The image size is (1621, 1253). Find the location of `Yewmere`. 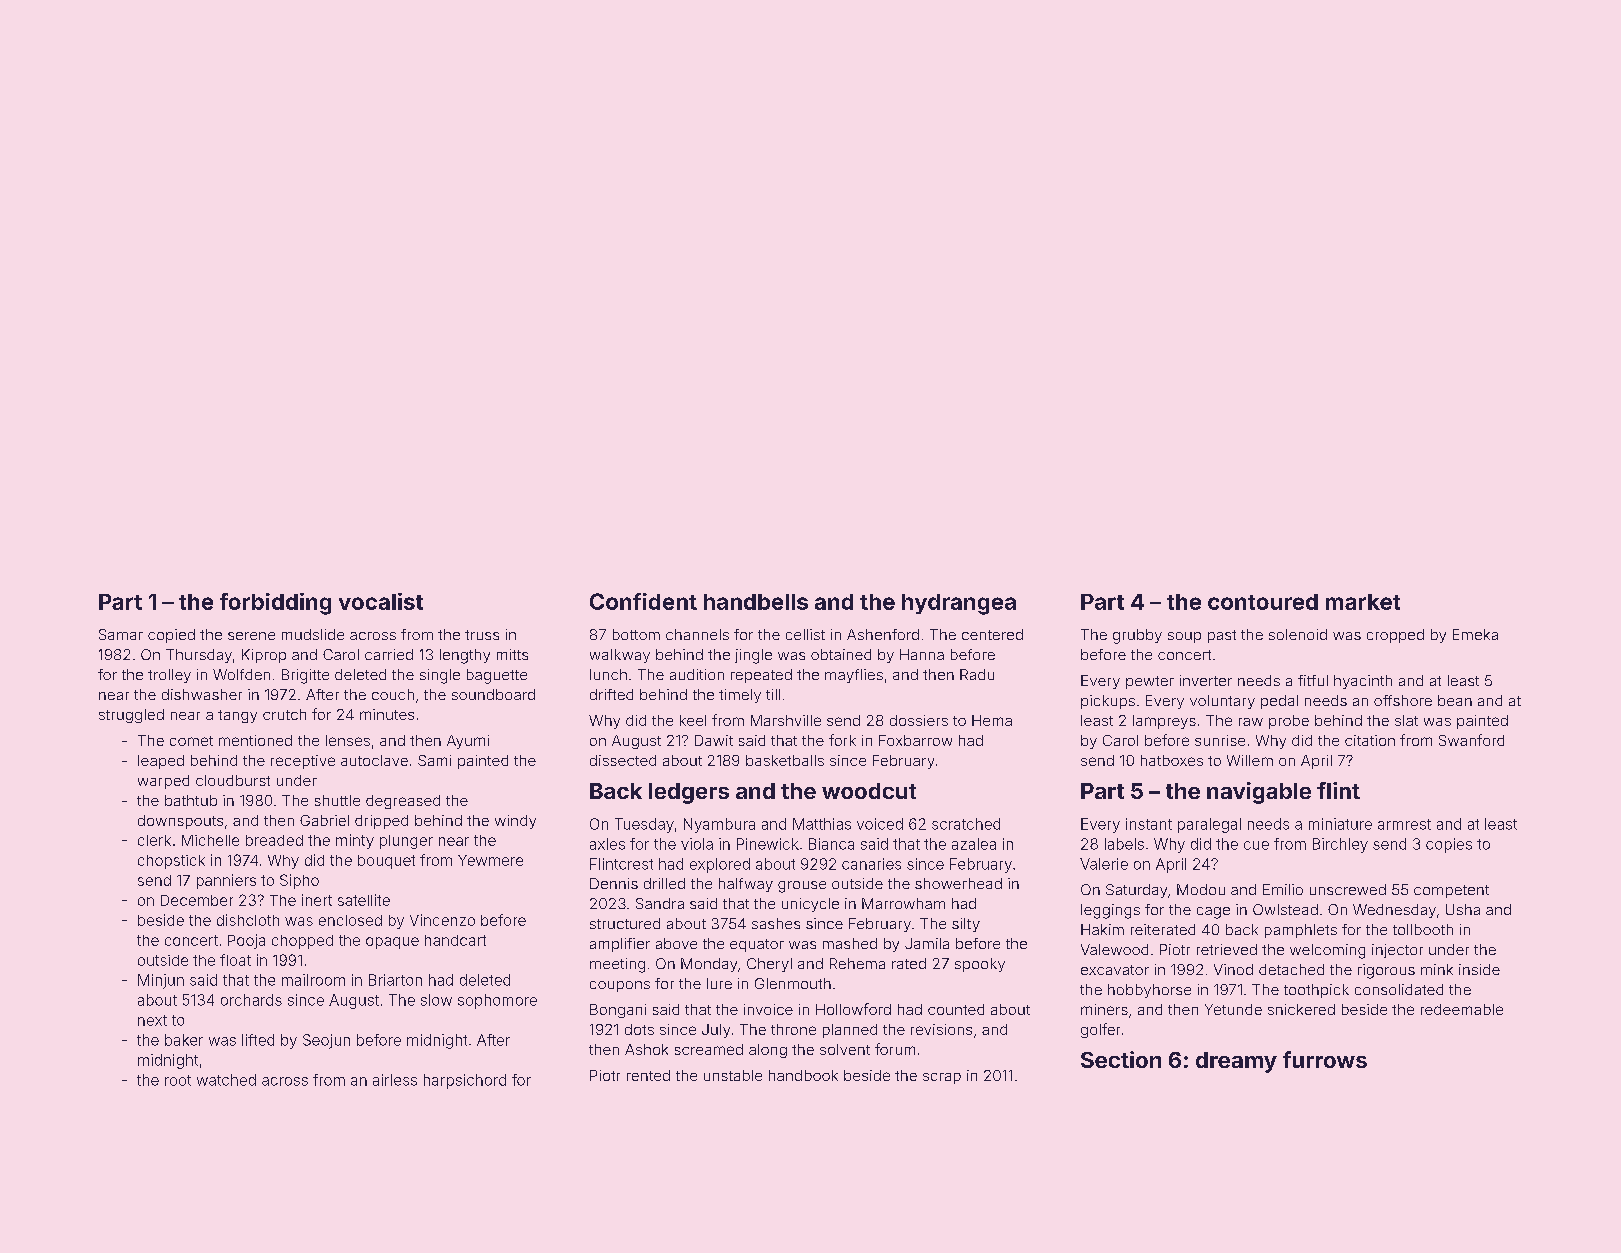

Yewmere is located at coordinates (490, 860).
